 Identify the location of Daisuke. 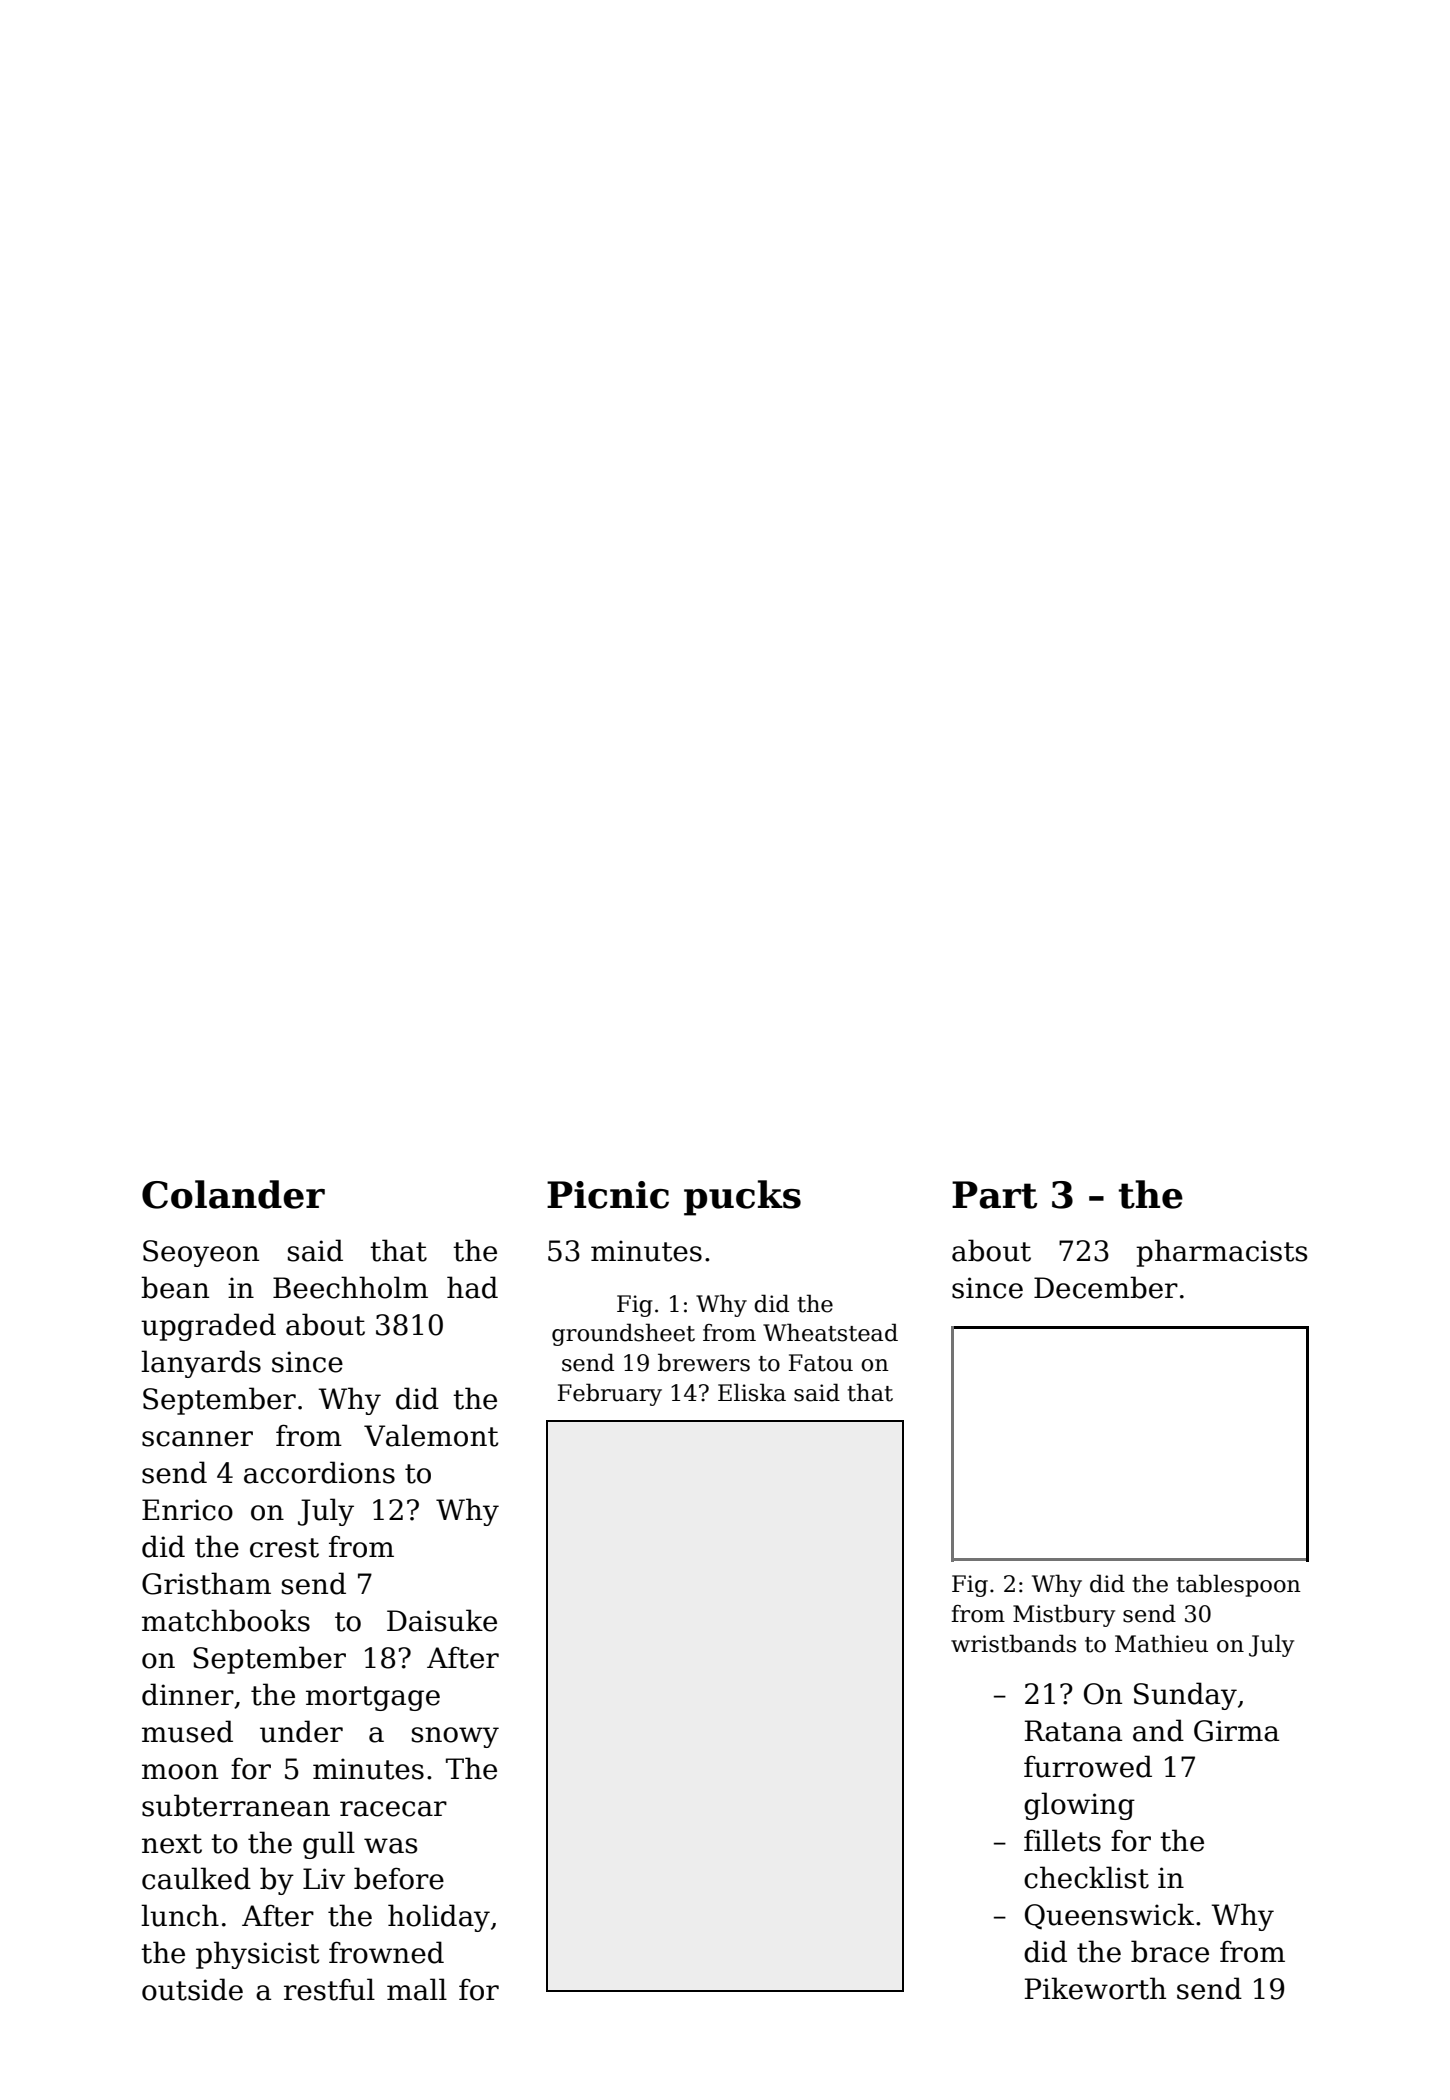
(442, 1620).
